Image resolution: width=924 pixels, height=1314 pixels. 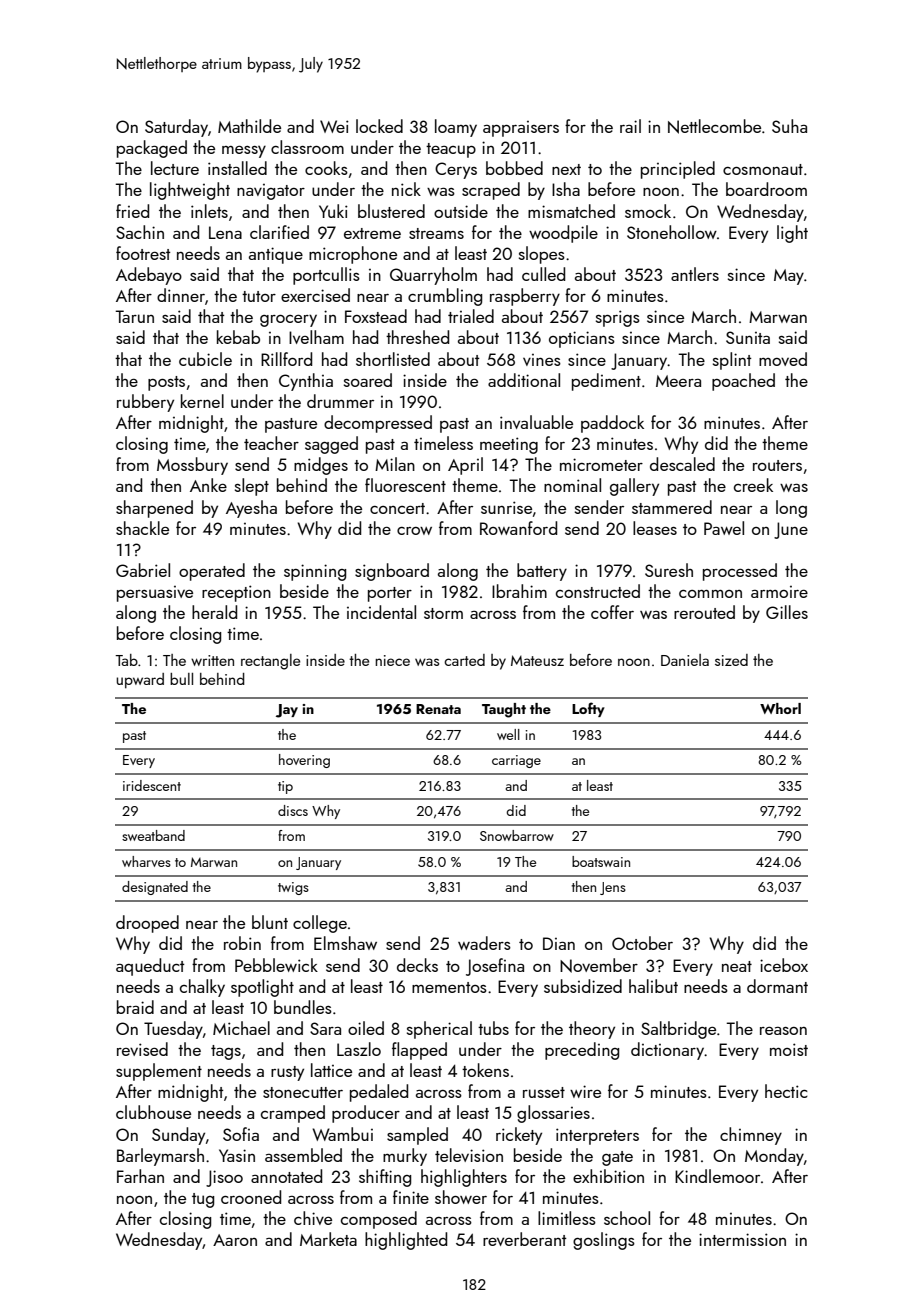 What do you see at coordinates (271, 192) in the screenshot?
I see `navigator` at bounding box center [271, 192].
